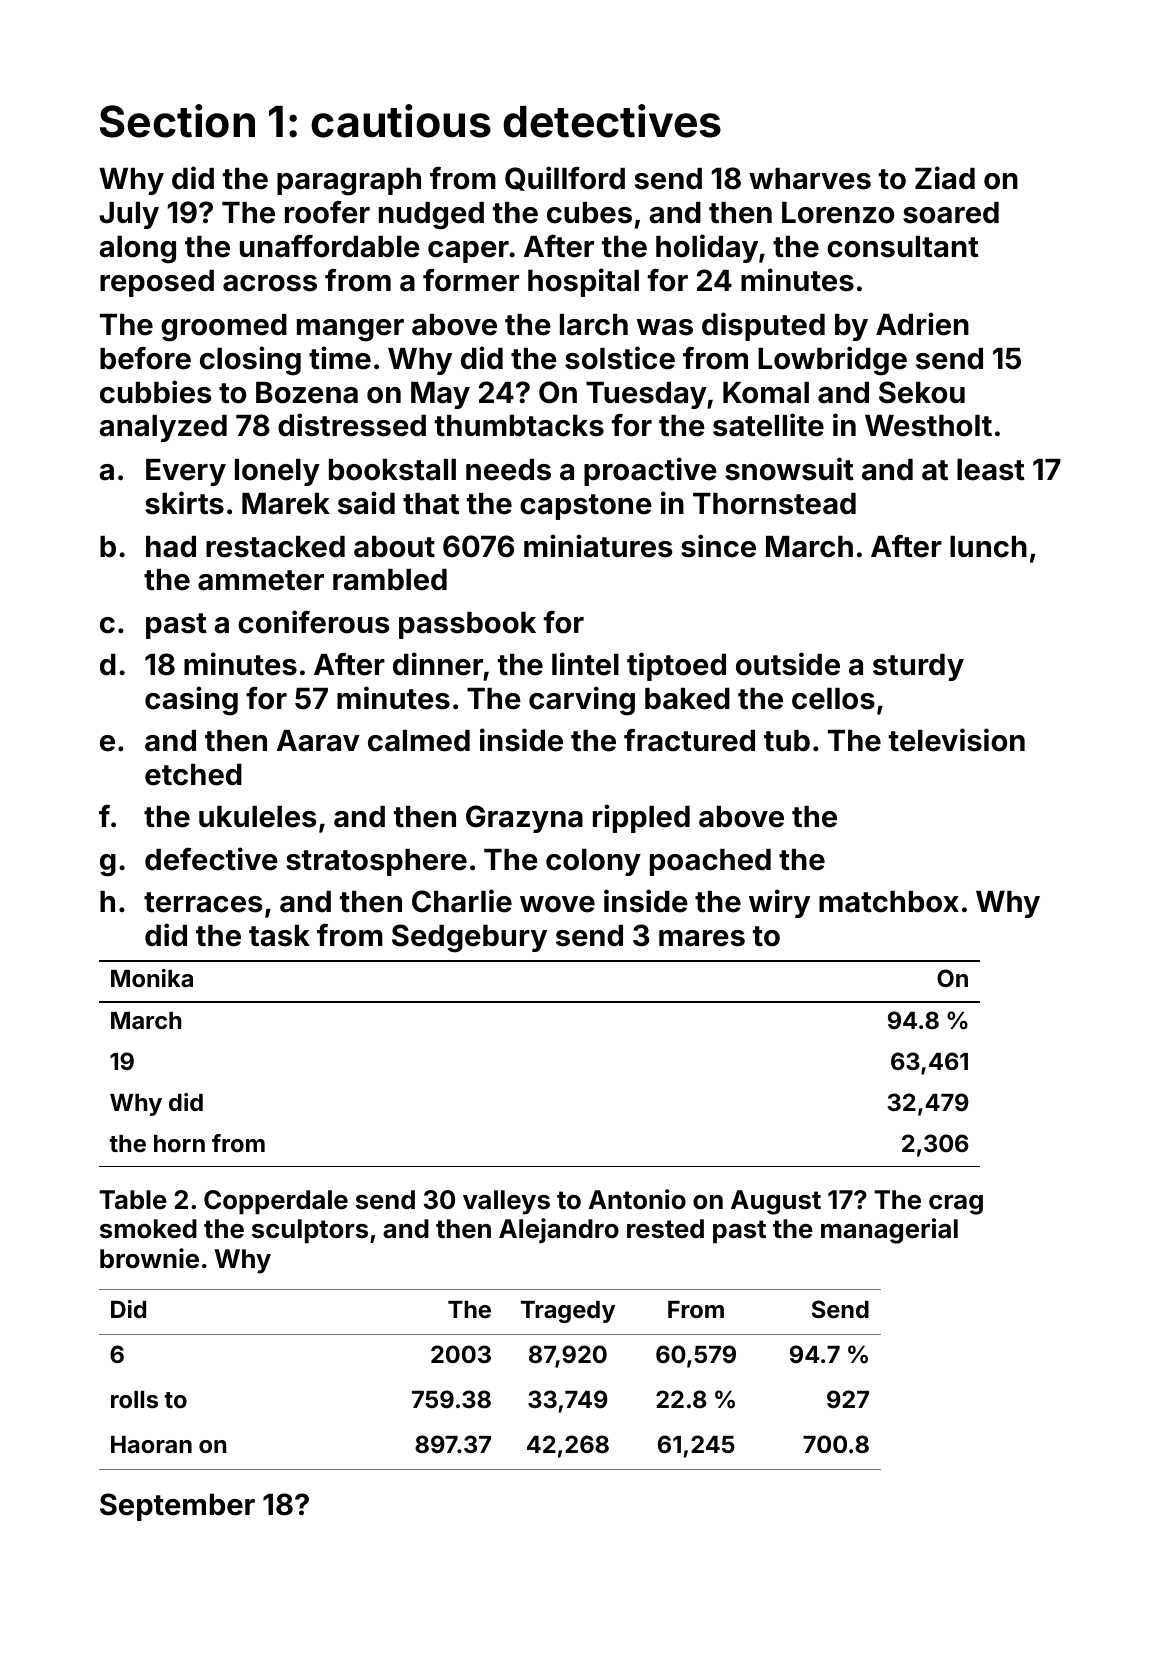  What do you see at coordinates (718, 546) in the document?
I see `since` at bounding box center [718, 546].
